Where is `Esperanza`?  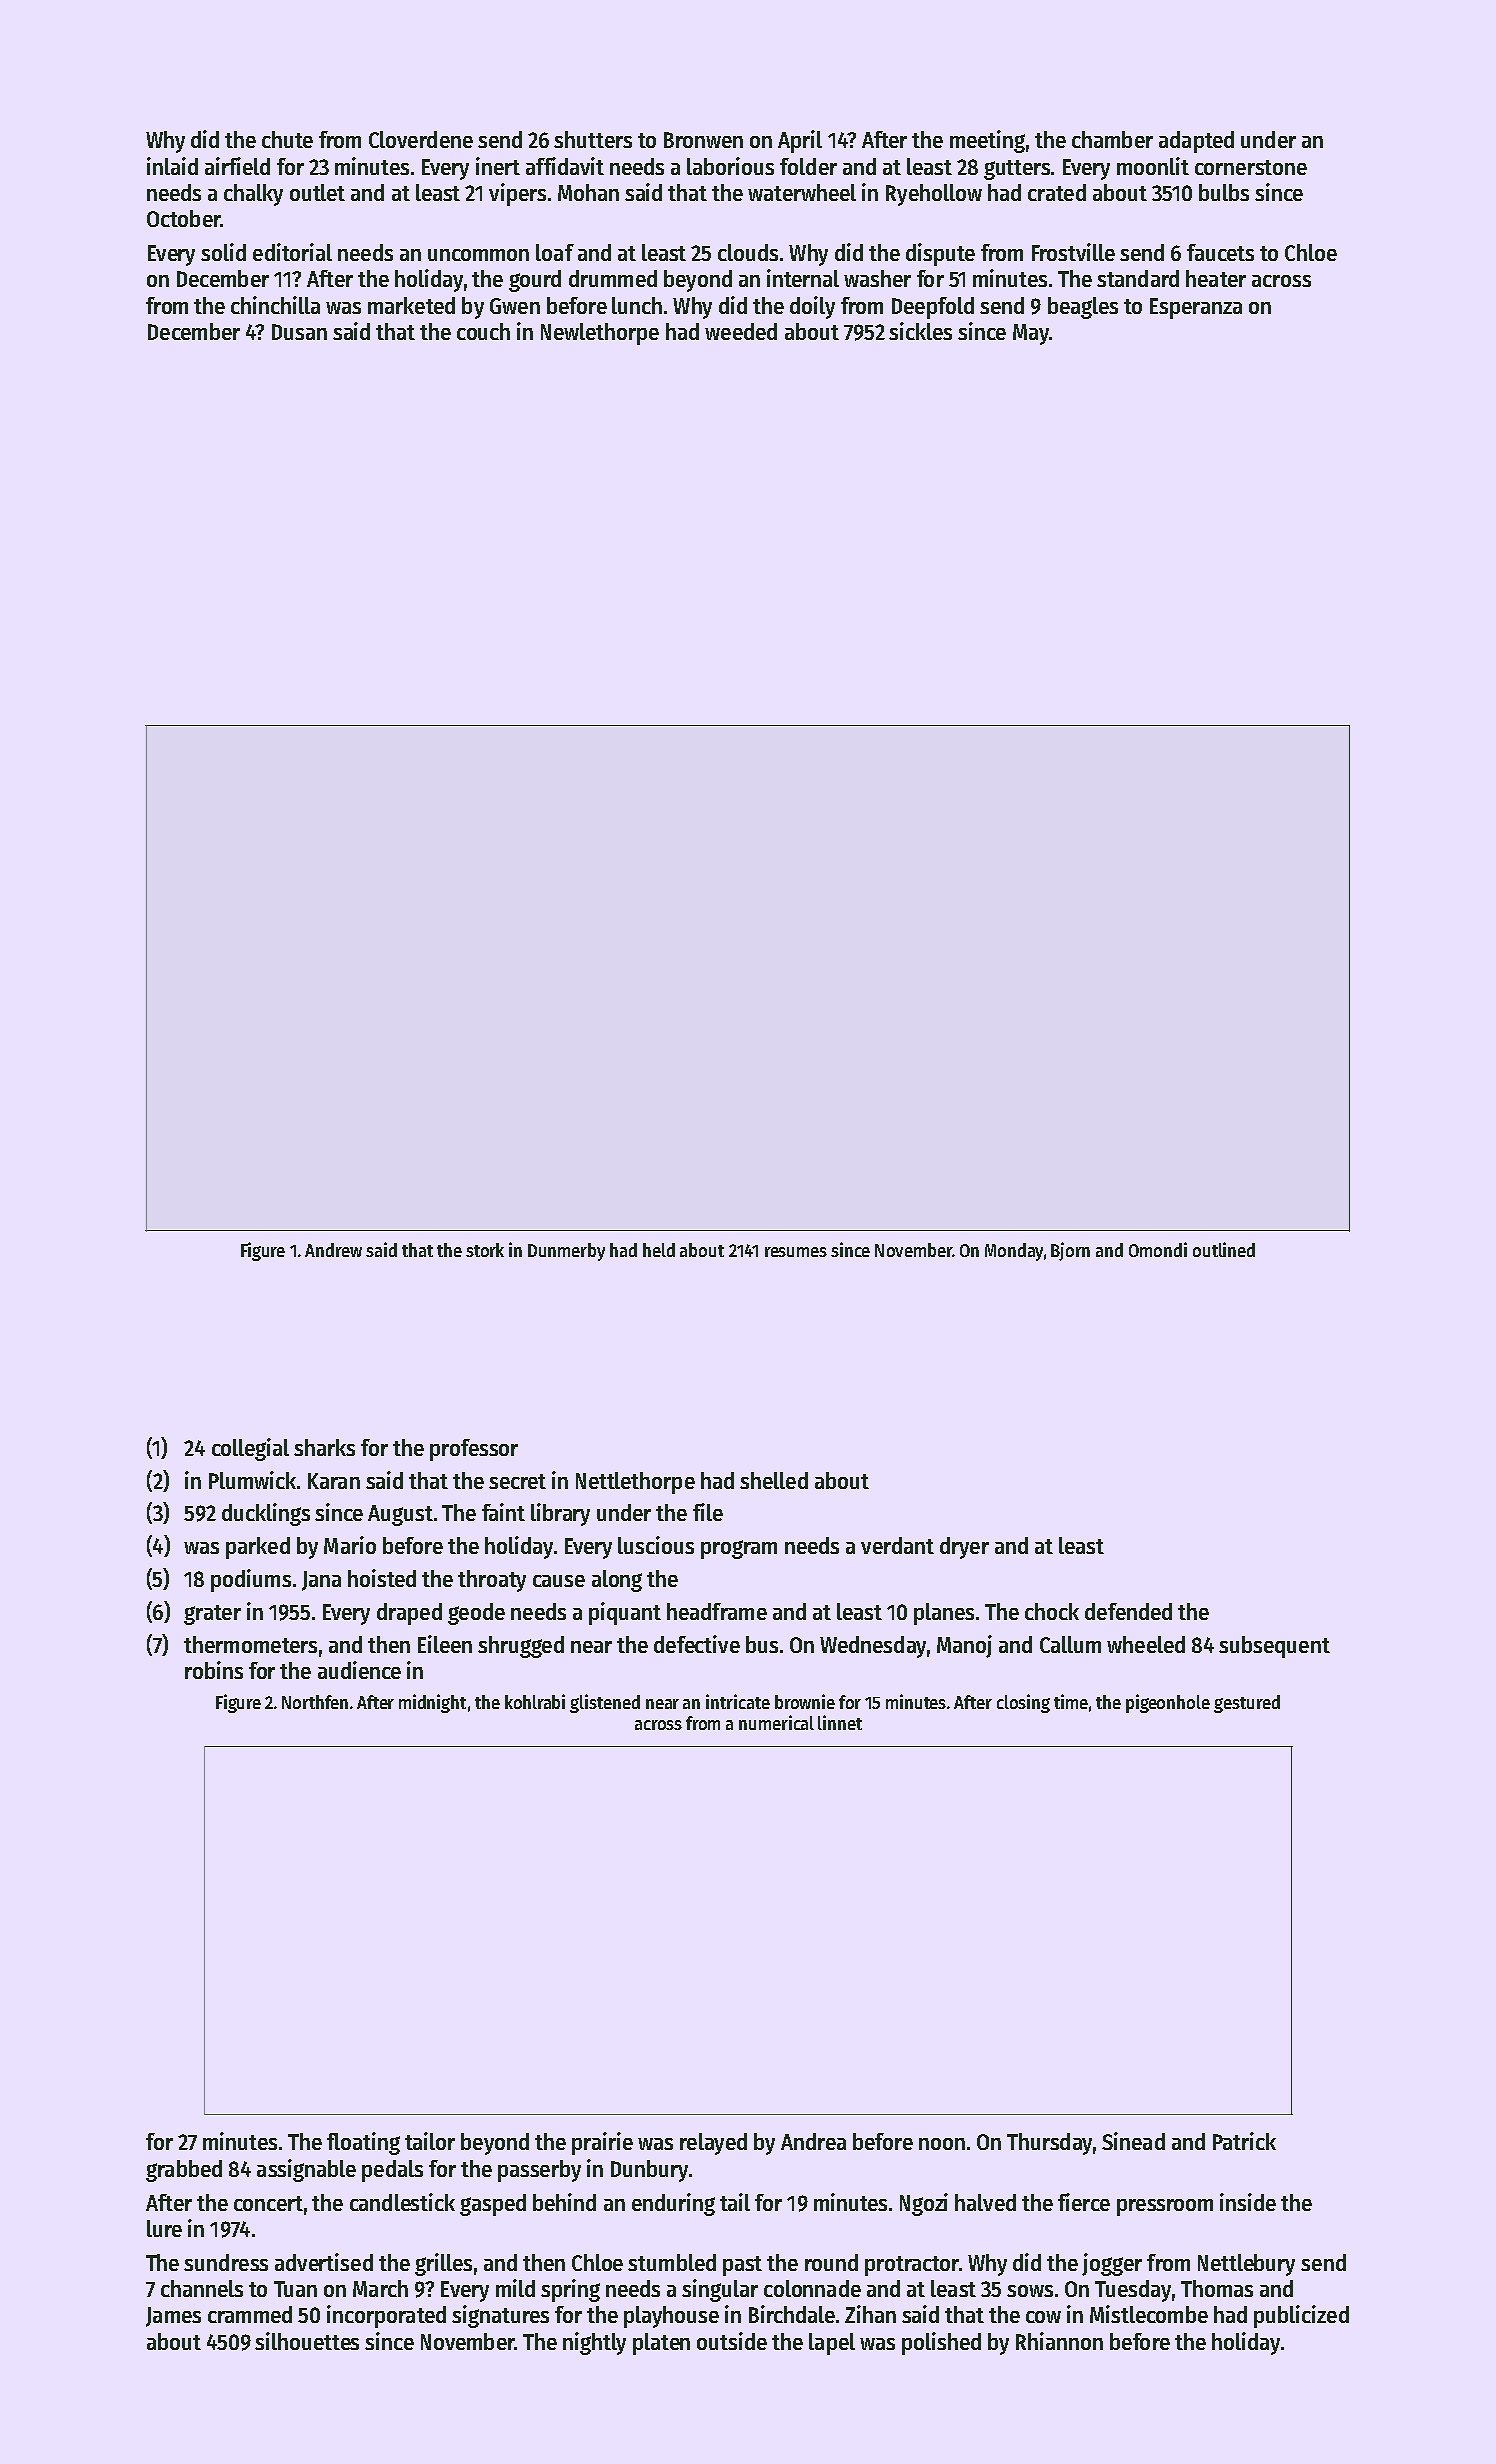
Esperanza is located at coordinates (1196, 308).
